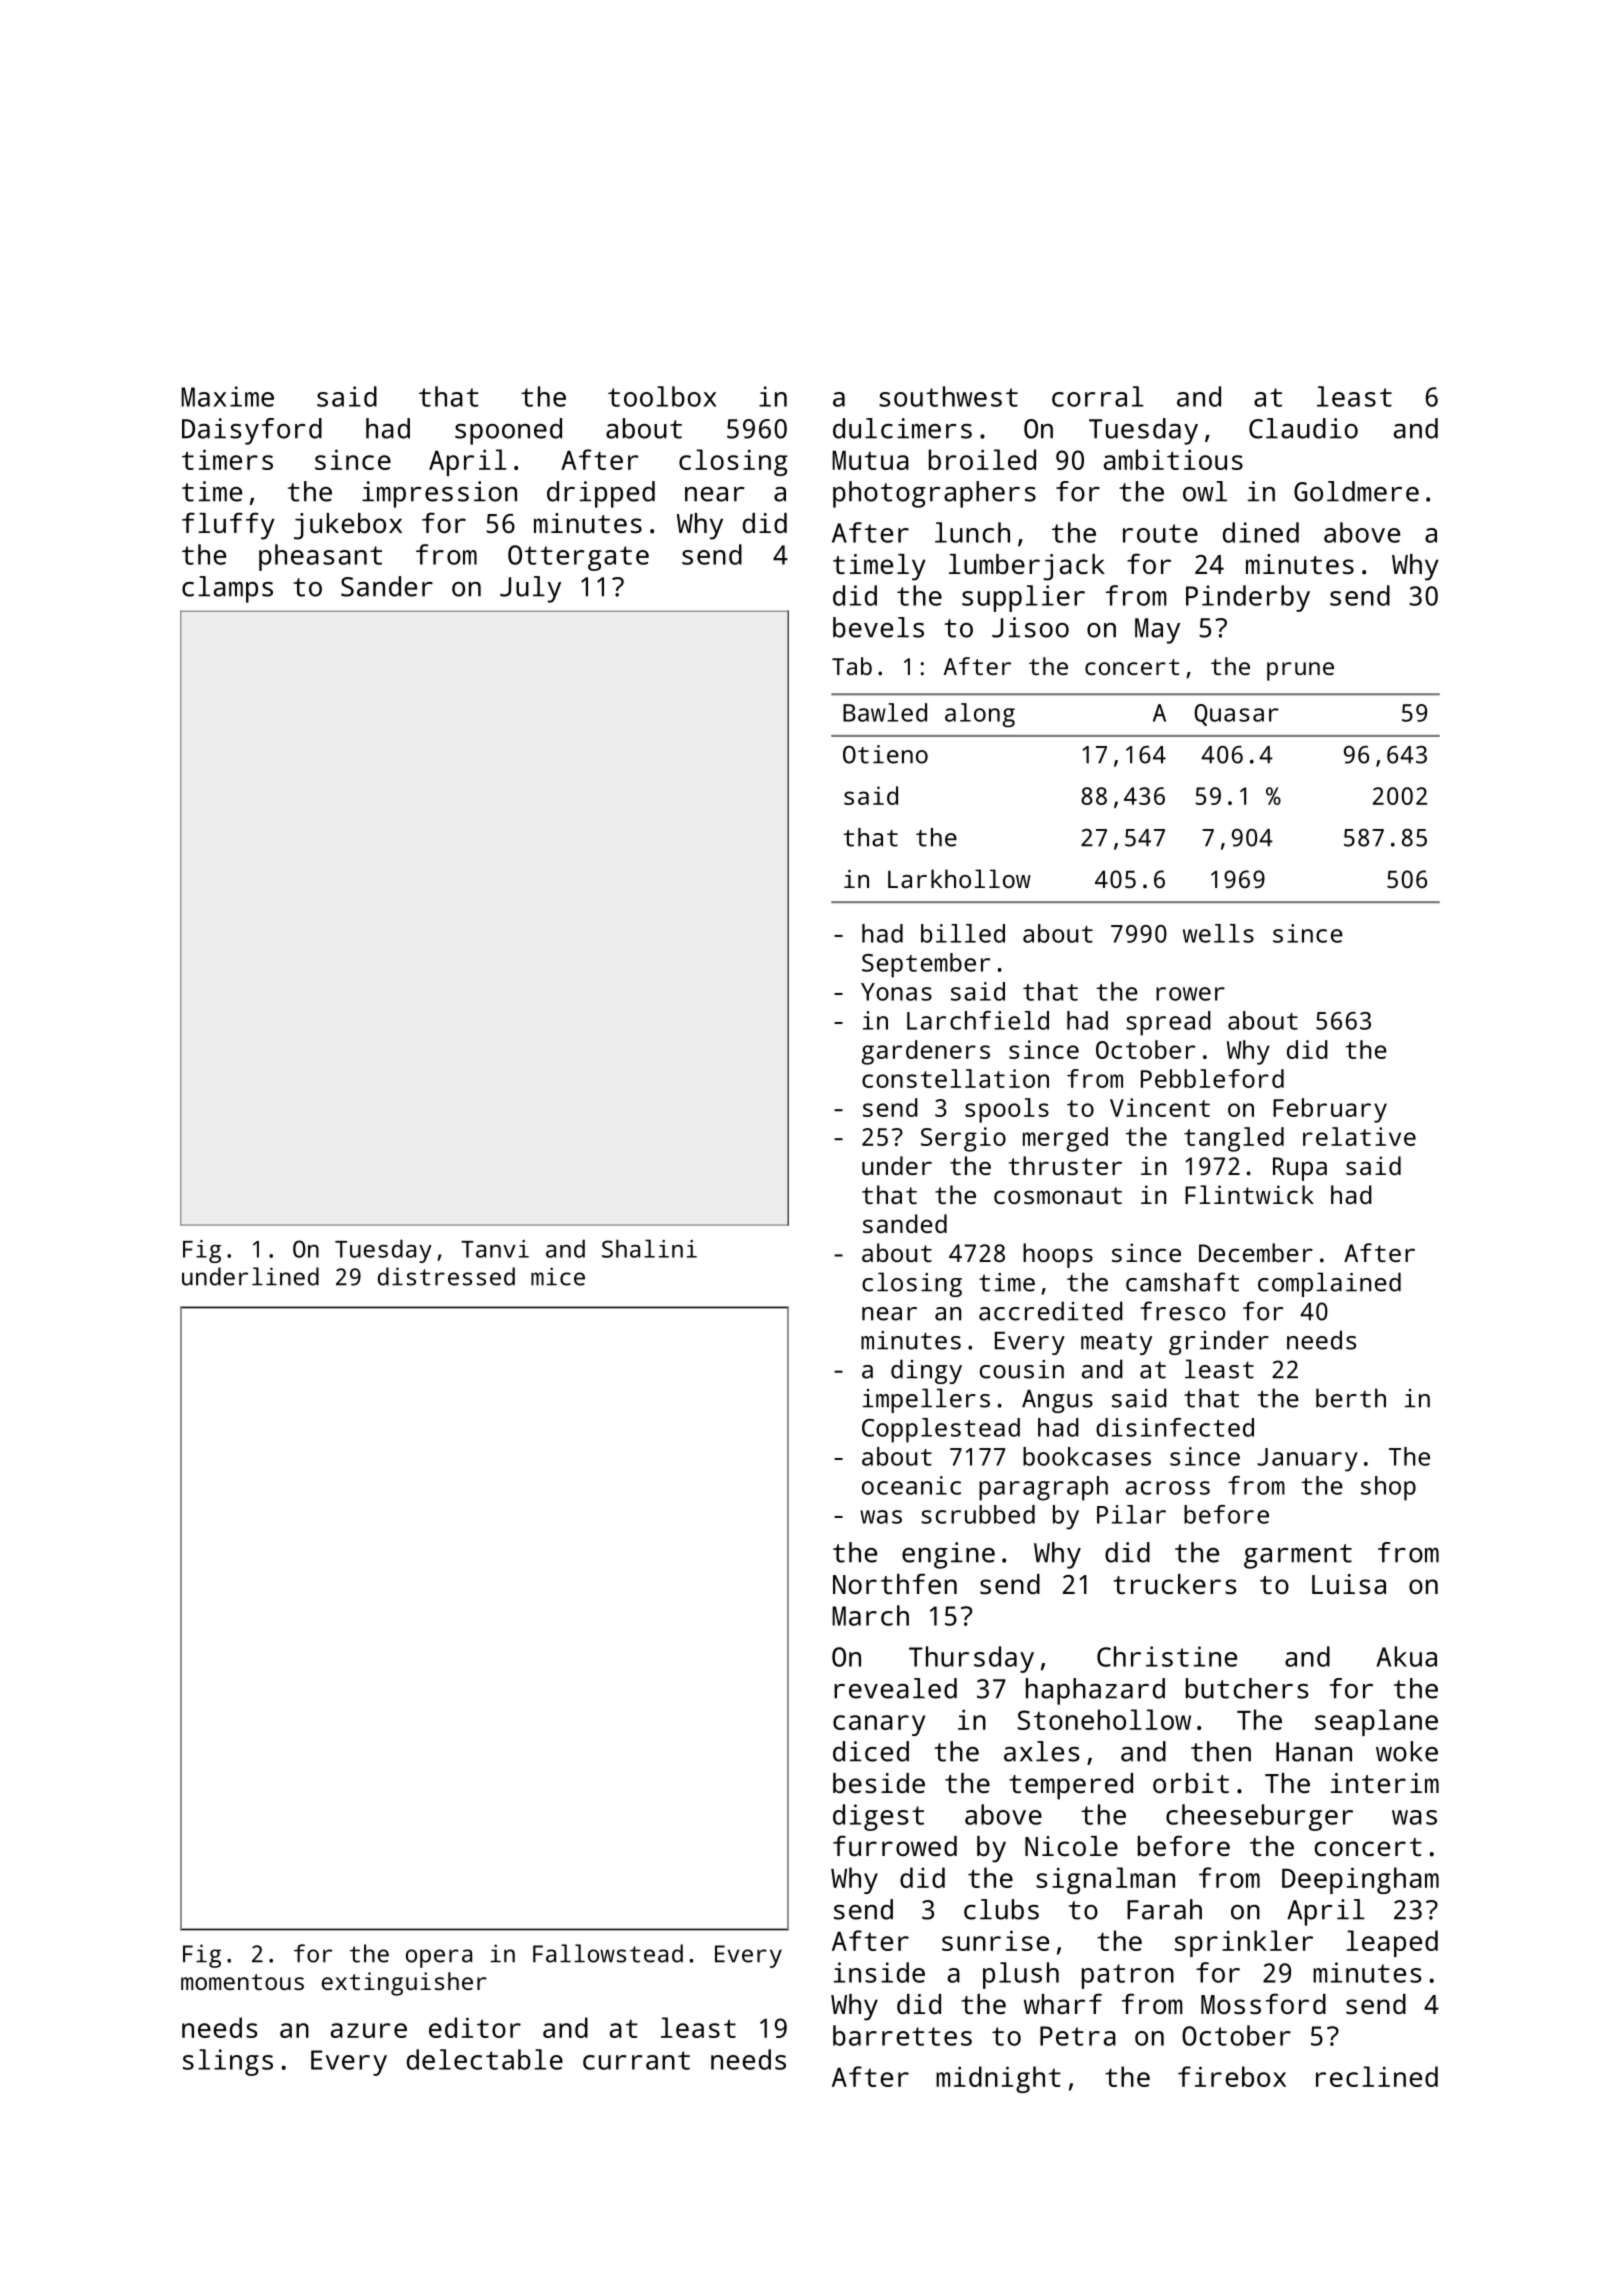 The width and height of the image is (1620, 2292). What do you see at coordinates (228, 526) in the image?
I see `fluffy` at bounding box center [228, 526].
